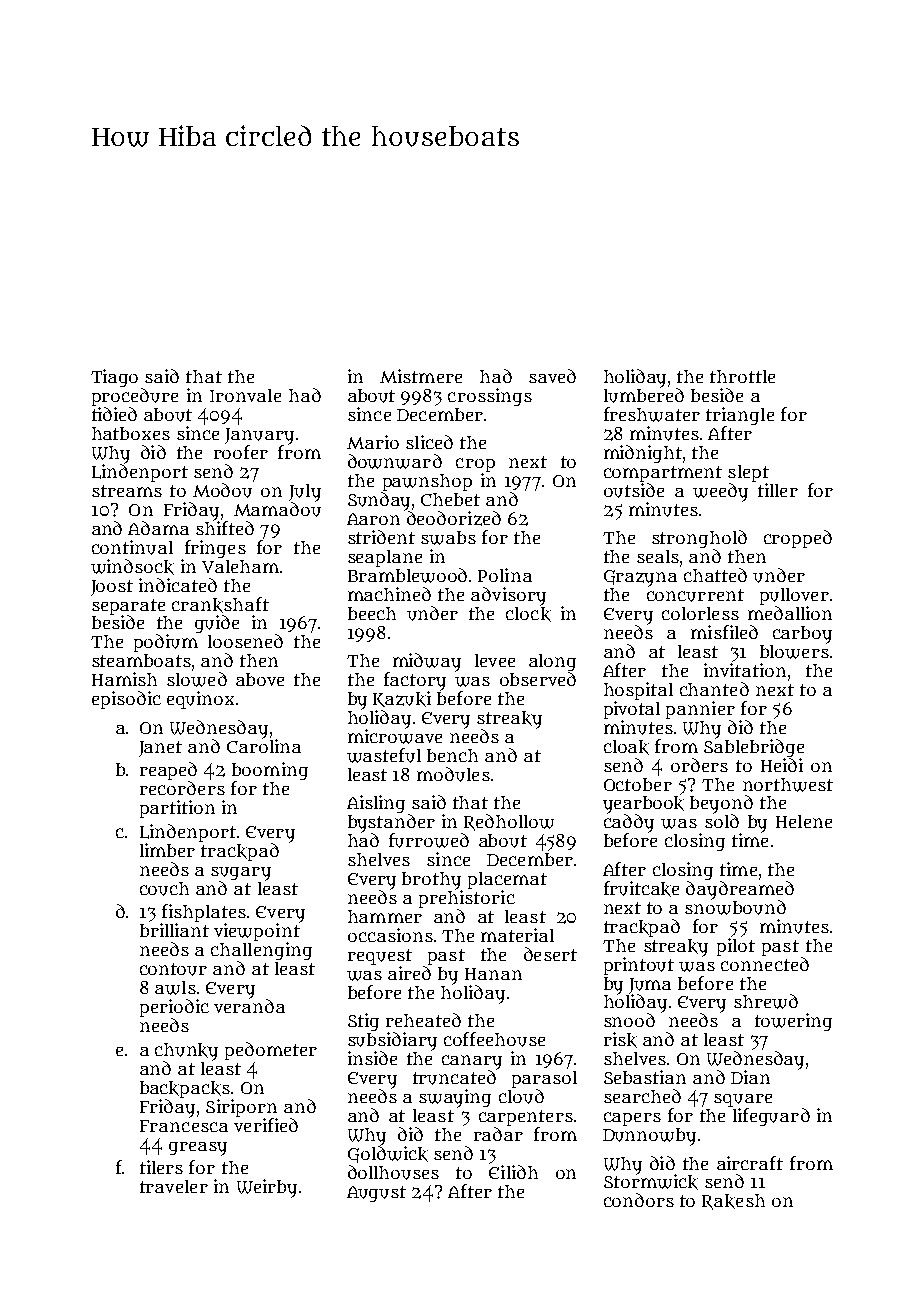  Describe the element at coordinates (750, 1077) in the image. I see `Dian` at that location.
